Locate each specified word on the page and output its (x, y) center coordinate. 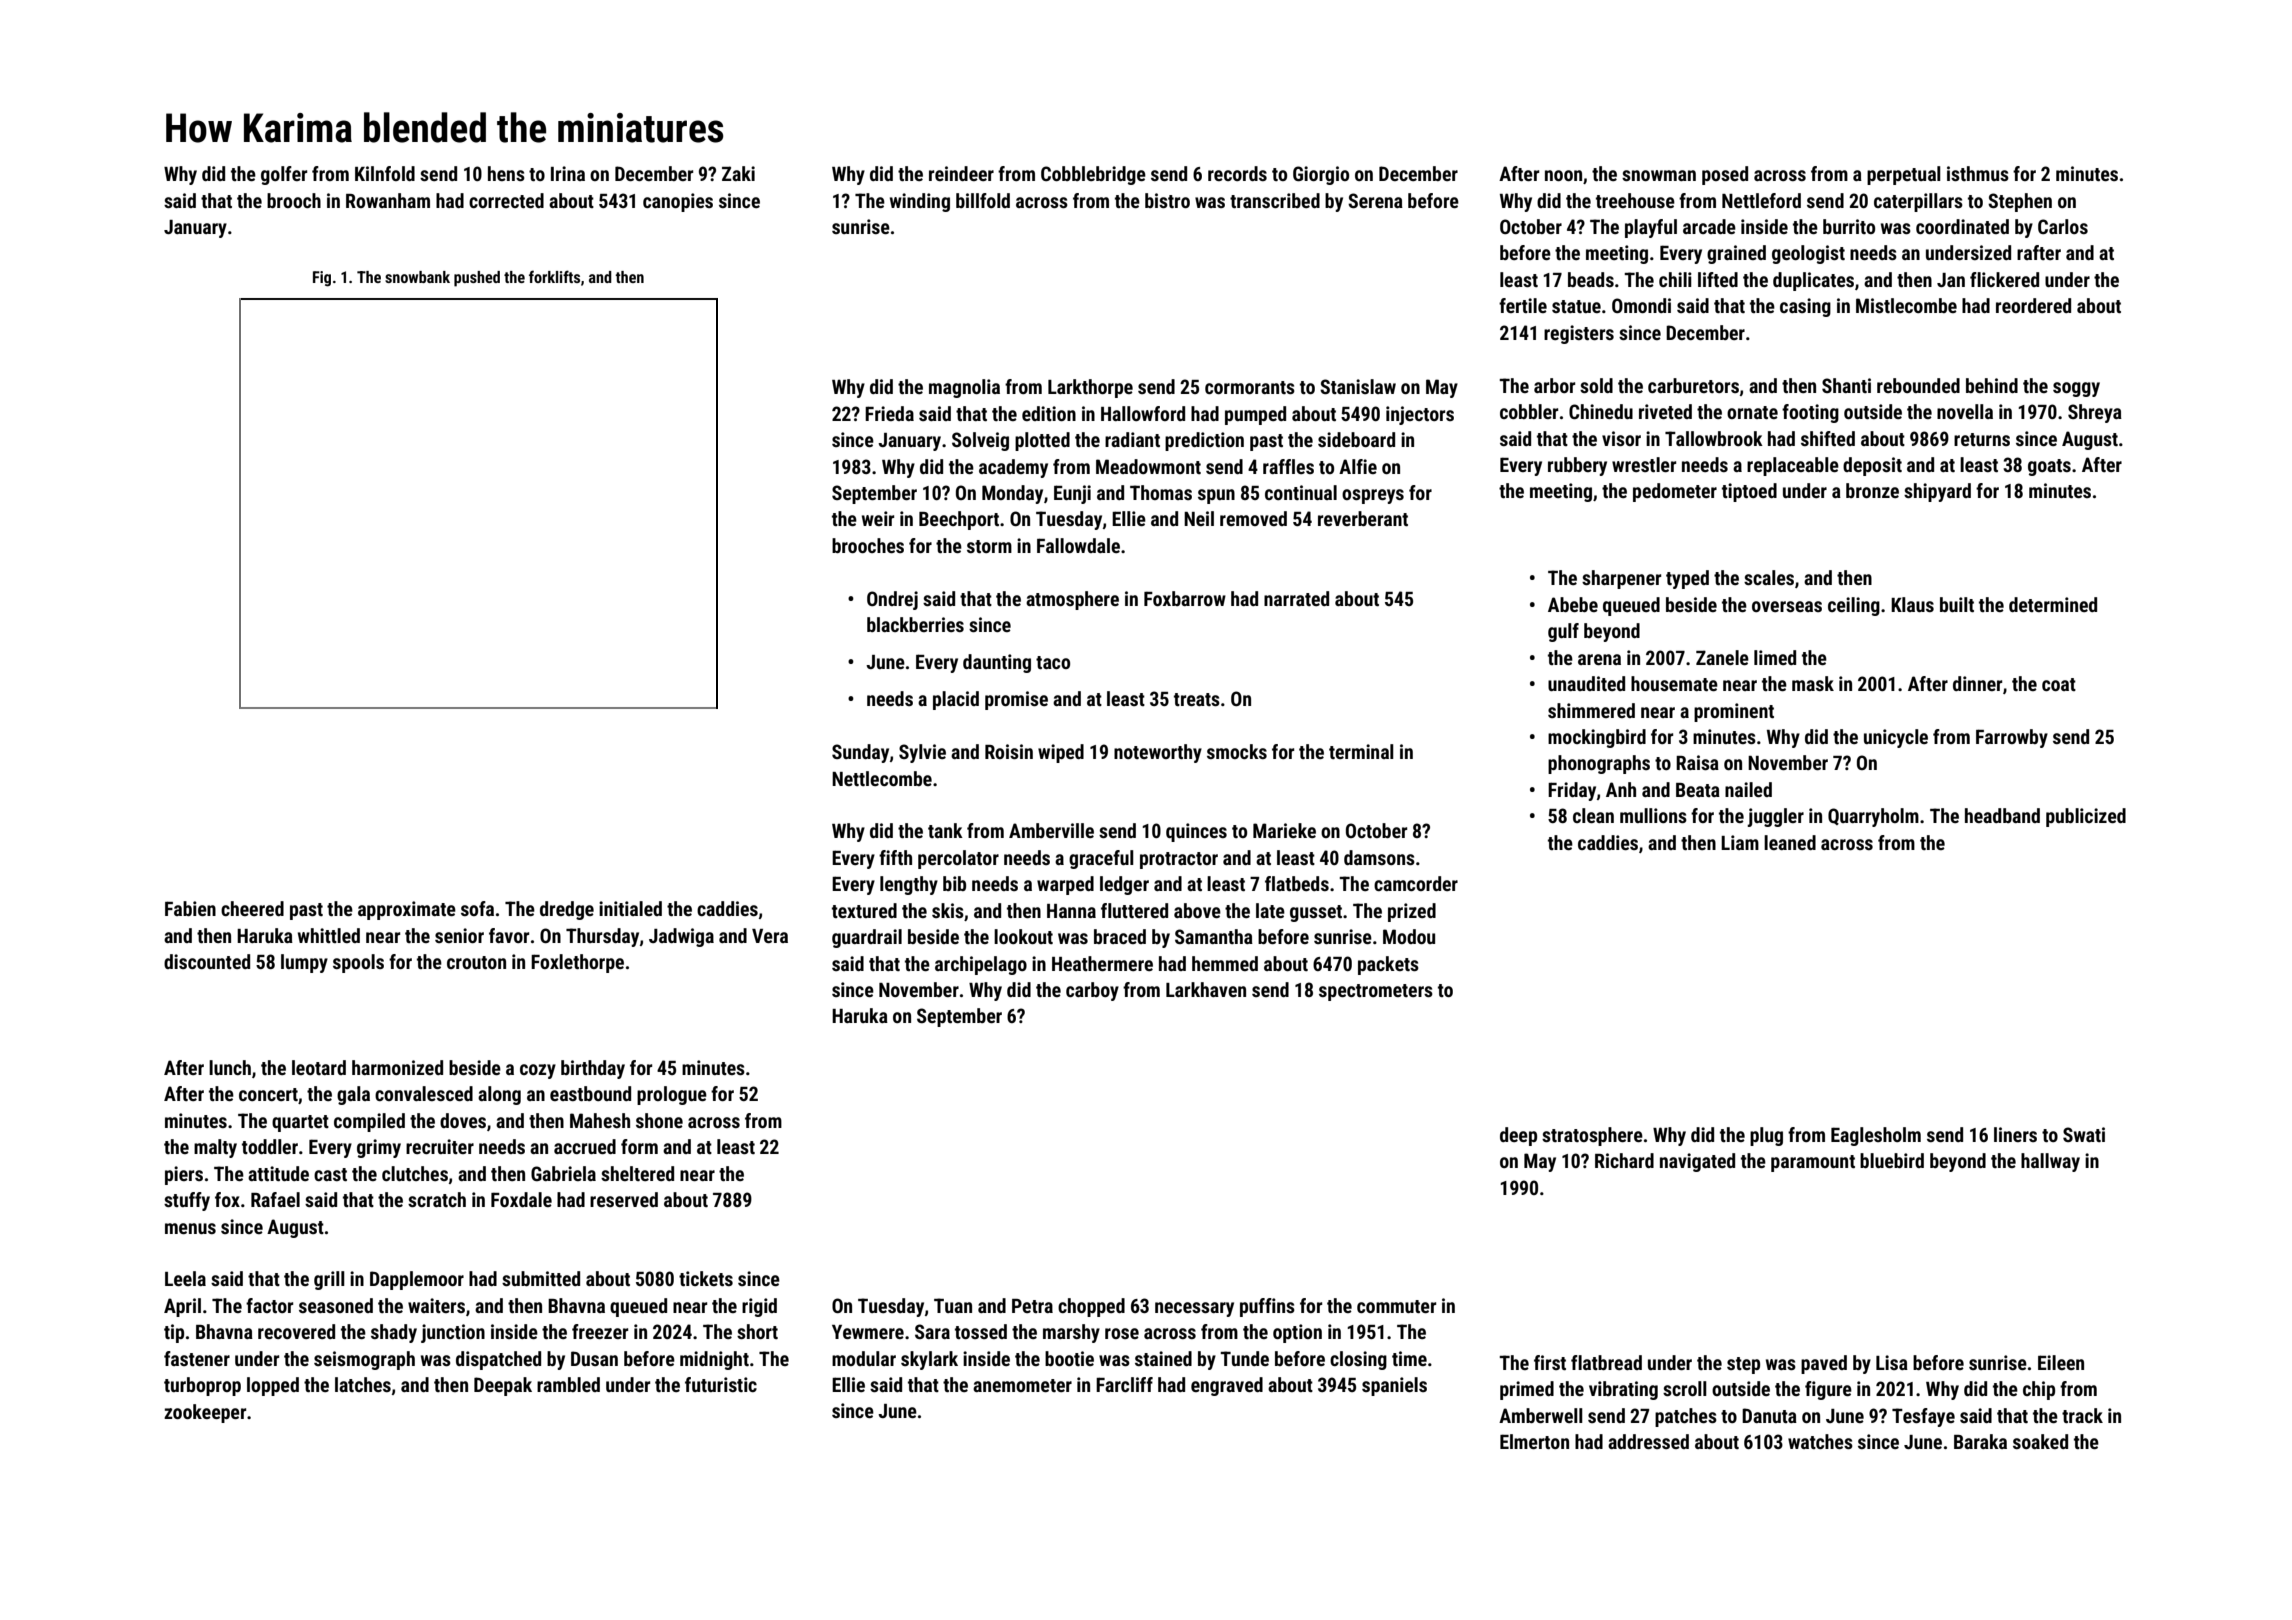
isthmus (1978, 173)
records (1237, 173)
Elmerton (1534, 1441)
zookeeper (205, 1413)
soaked (2040, 1441)
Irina (568, 173)
